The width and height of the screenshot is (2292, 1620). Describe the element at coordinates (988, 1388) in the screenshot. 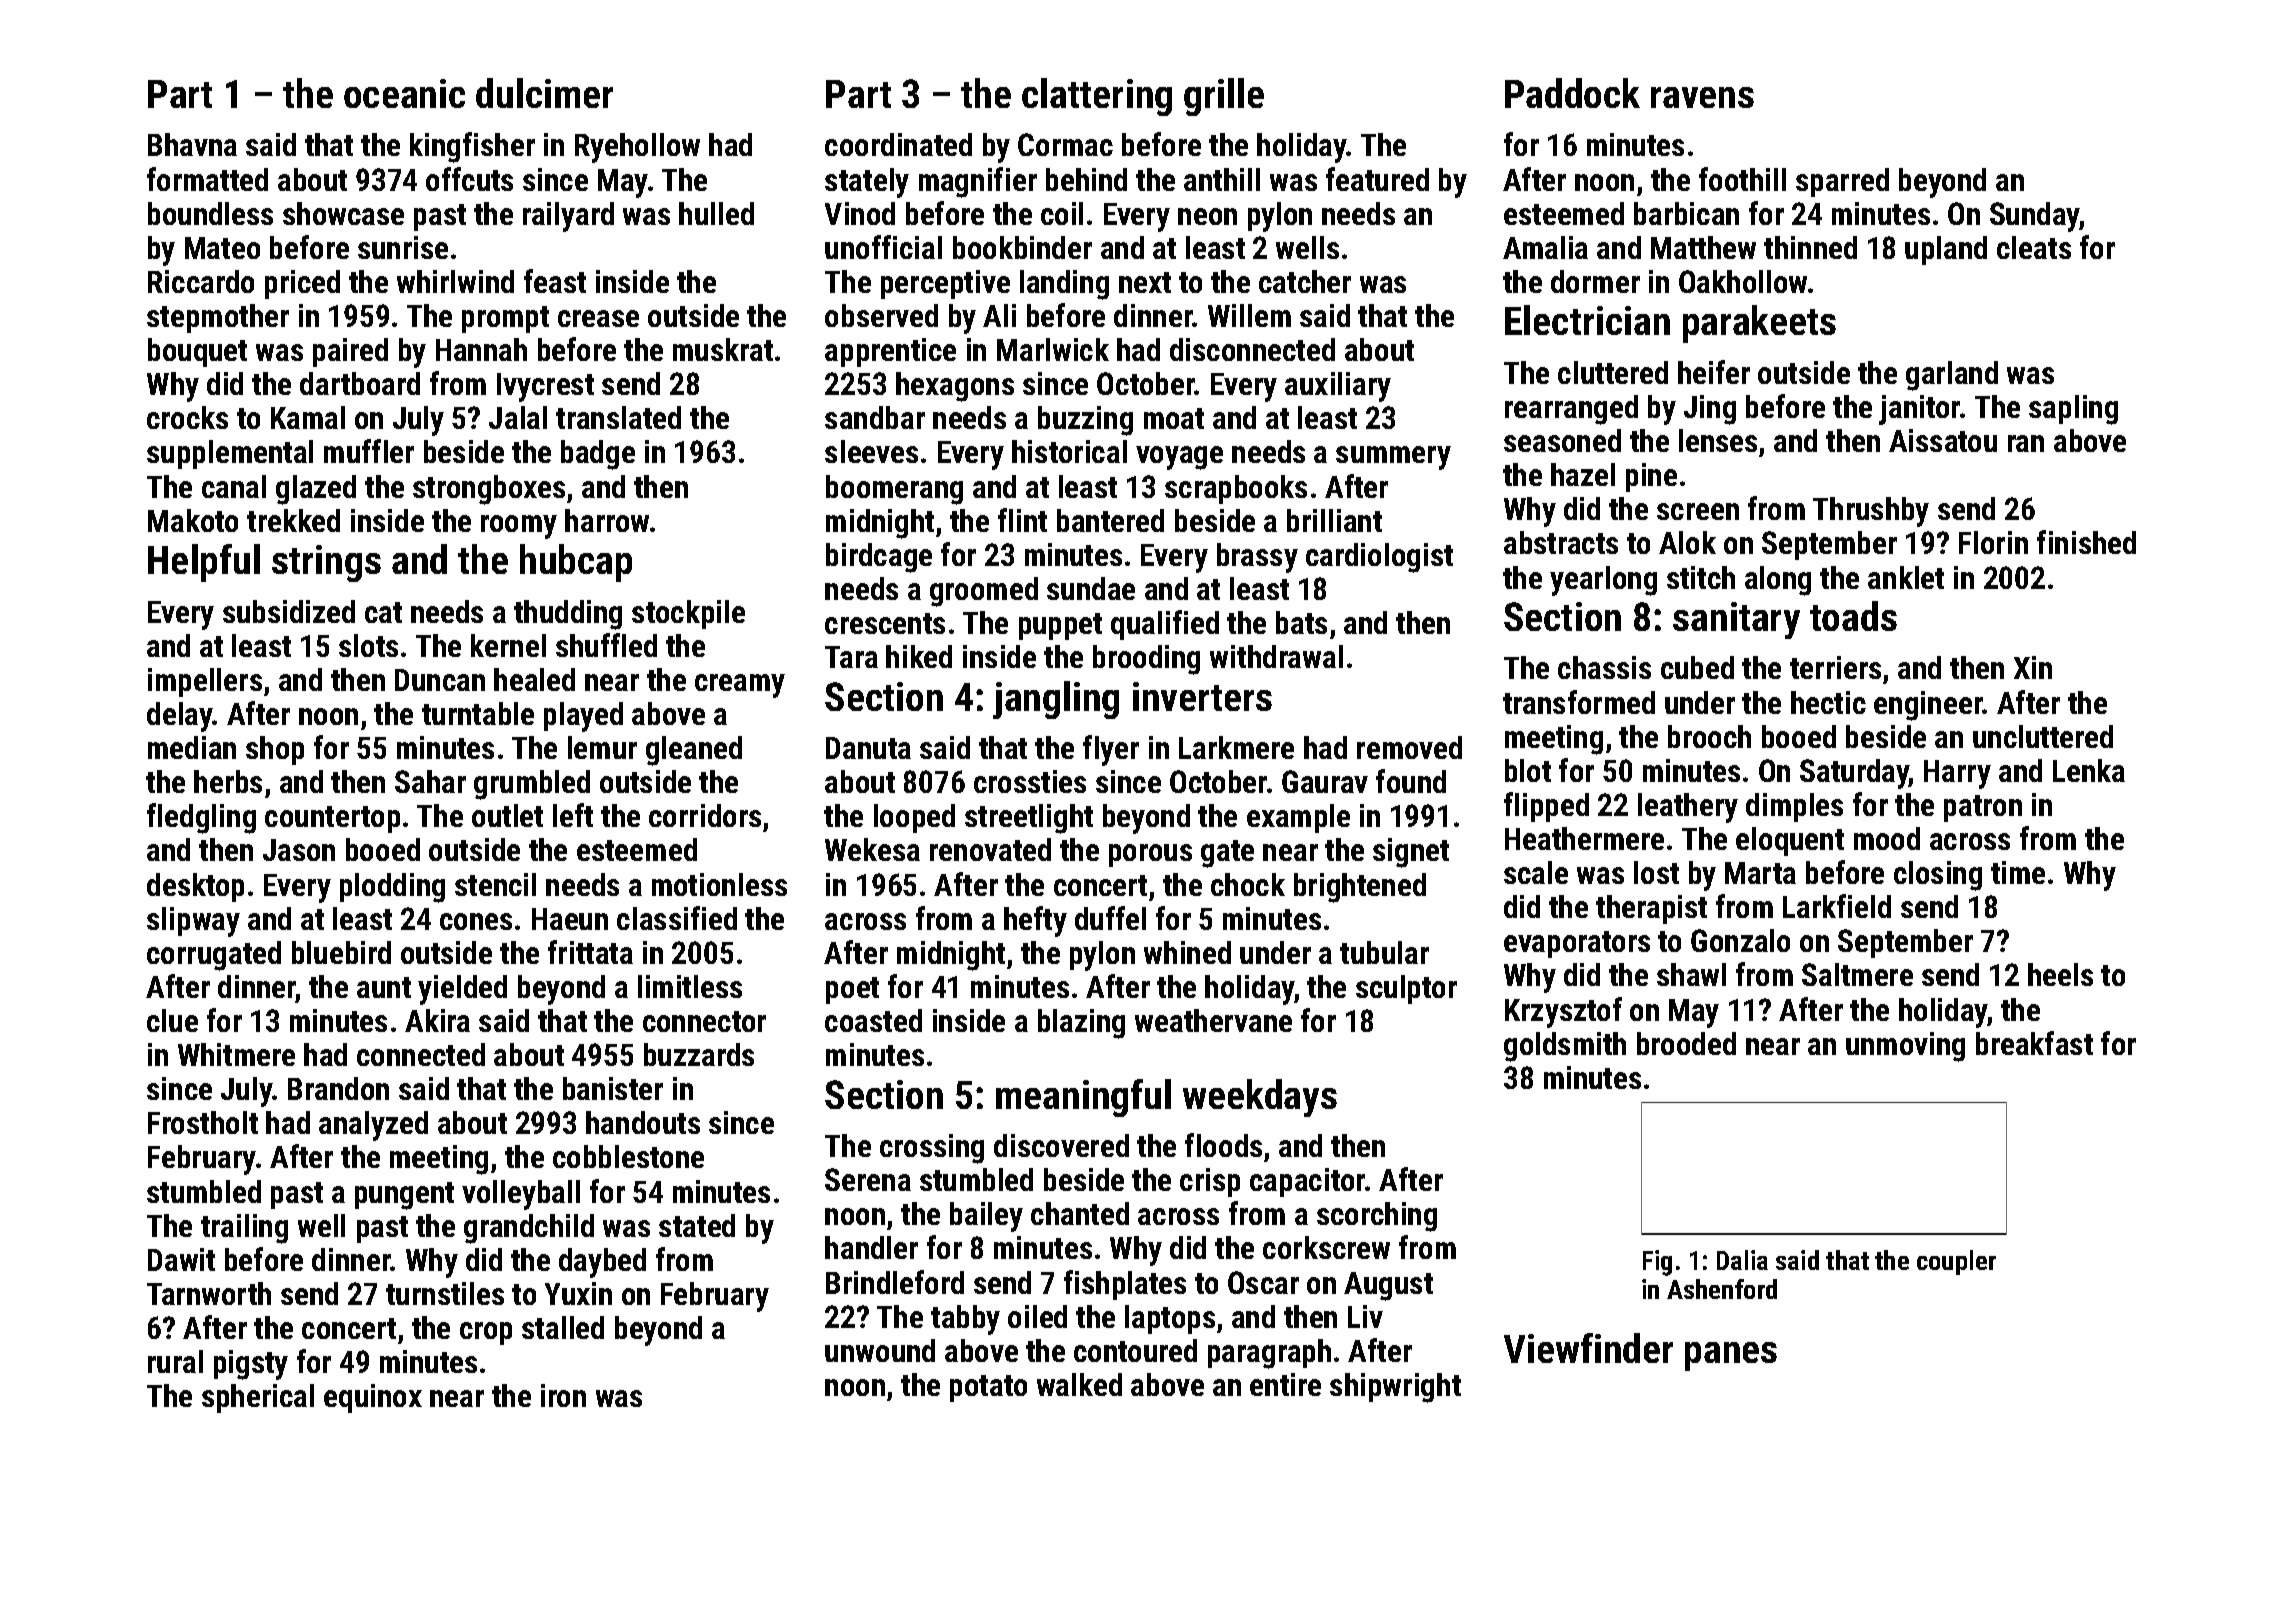

I see `potato` at that location.
